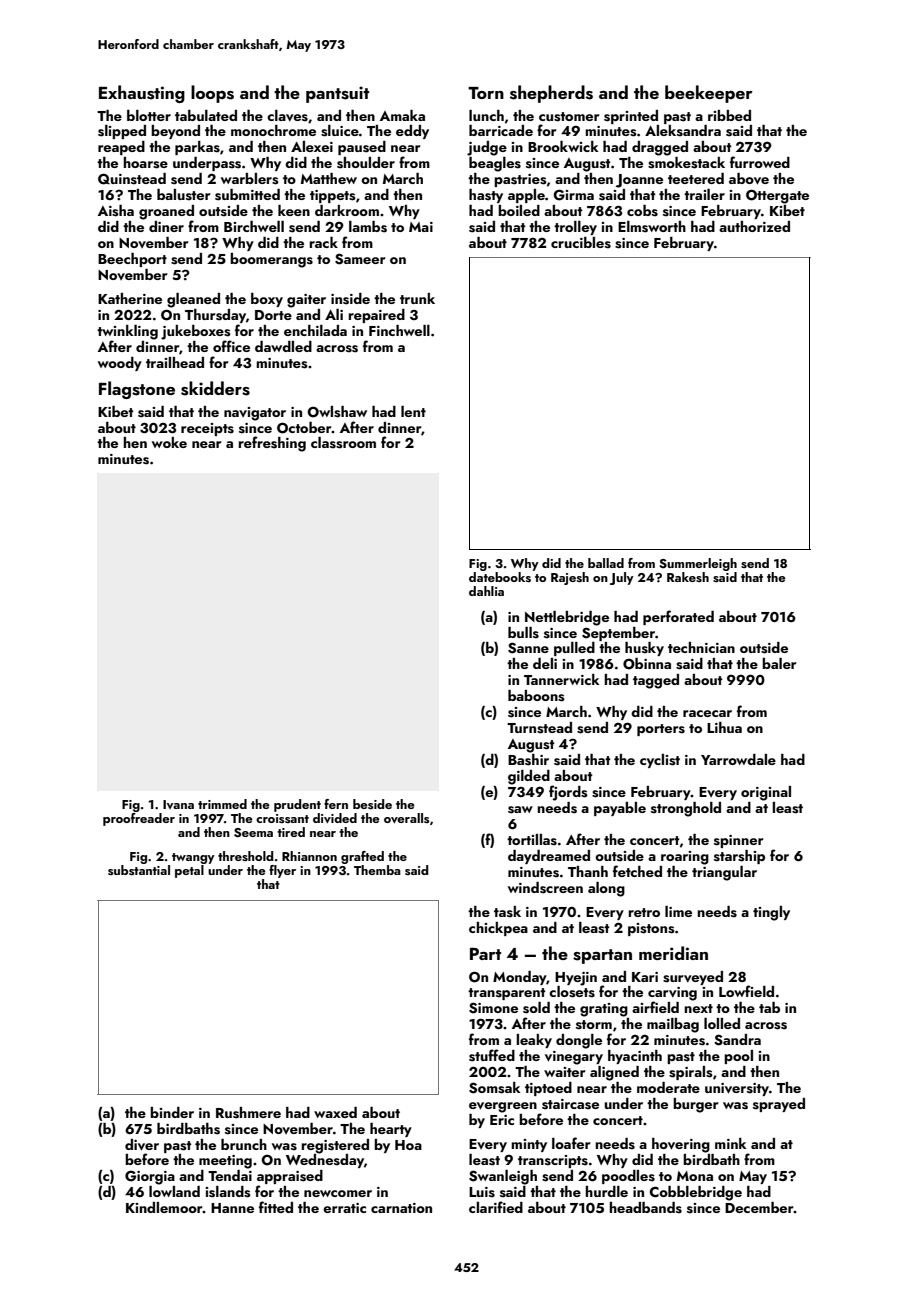 The height and width of the screenshot is (1316, 908). What do you see at coordinates (232, 1208) in the screenshot?
I see `Hanne` at bounding box center [232, 1208].
